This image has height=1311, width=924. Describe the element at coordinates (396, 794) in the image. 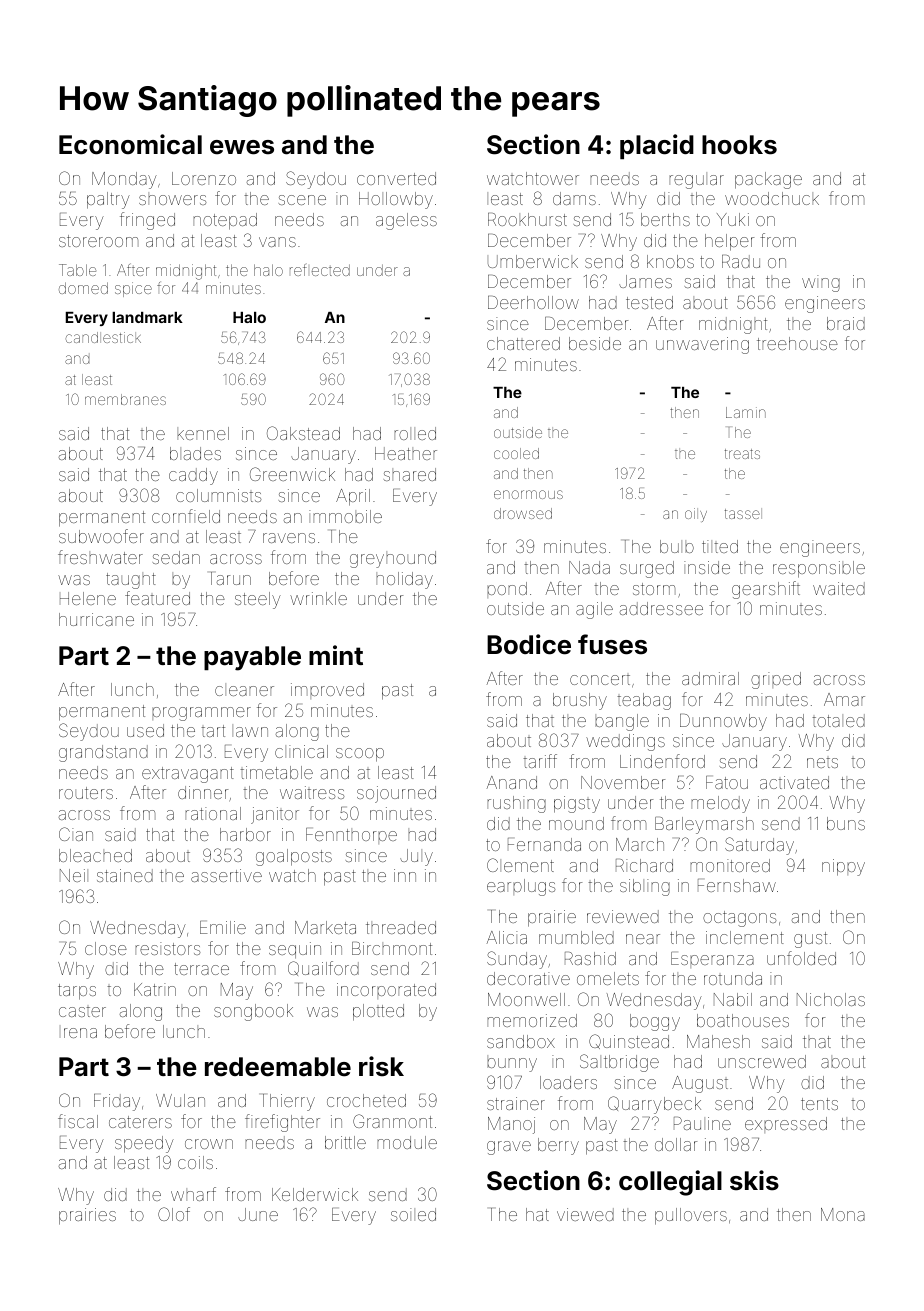

I see `sojourned` at that location.
